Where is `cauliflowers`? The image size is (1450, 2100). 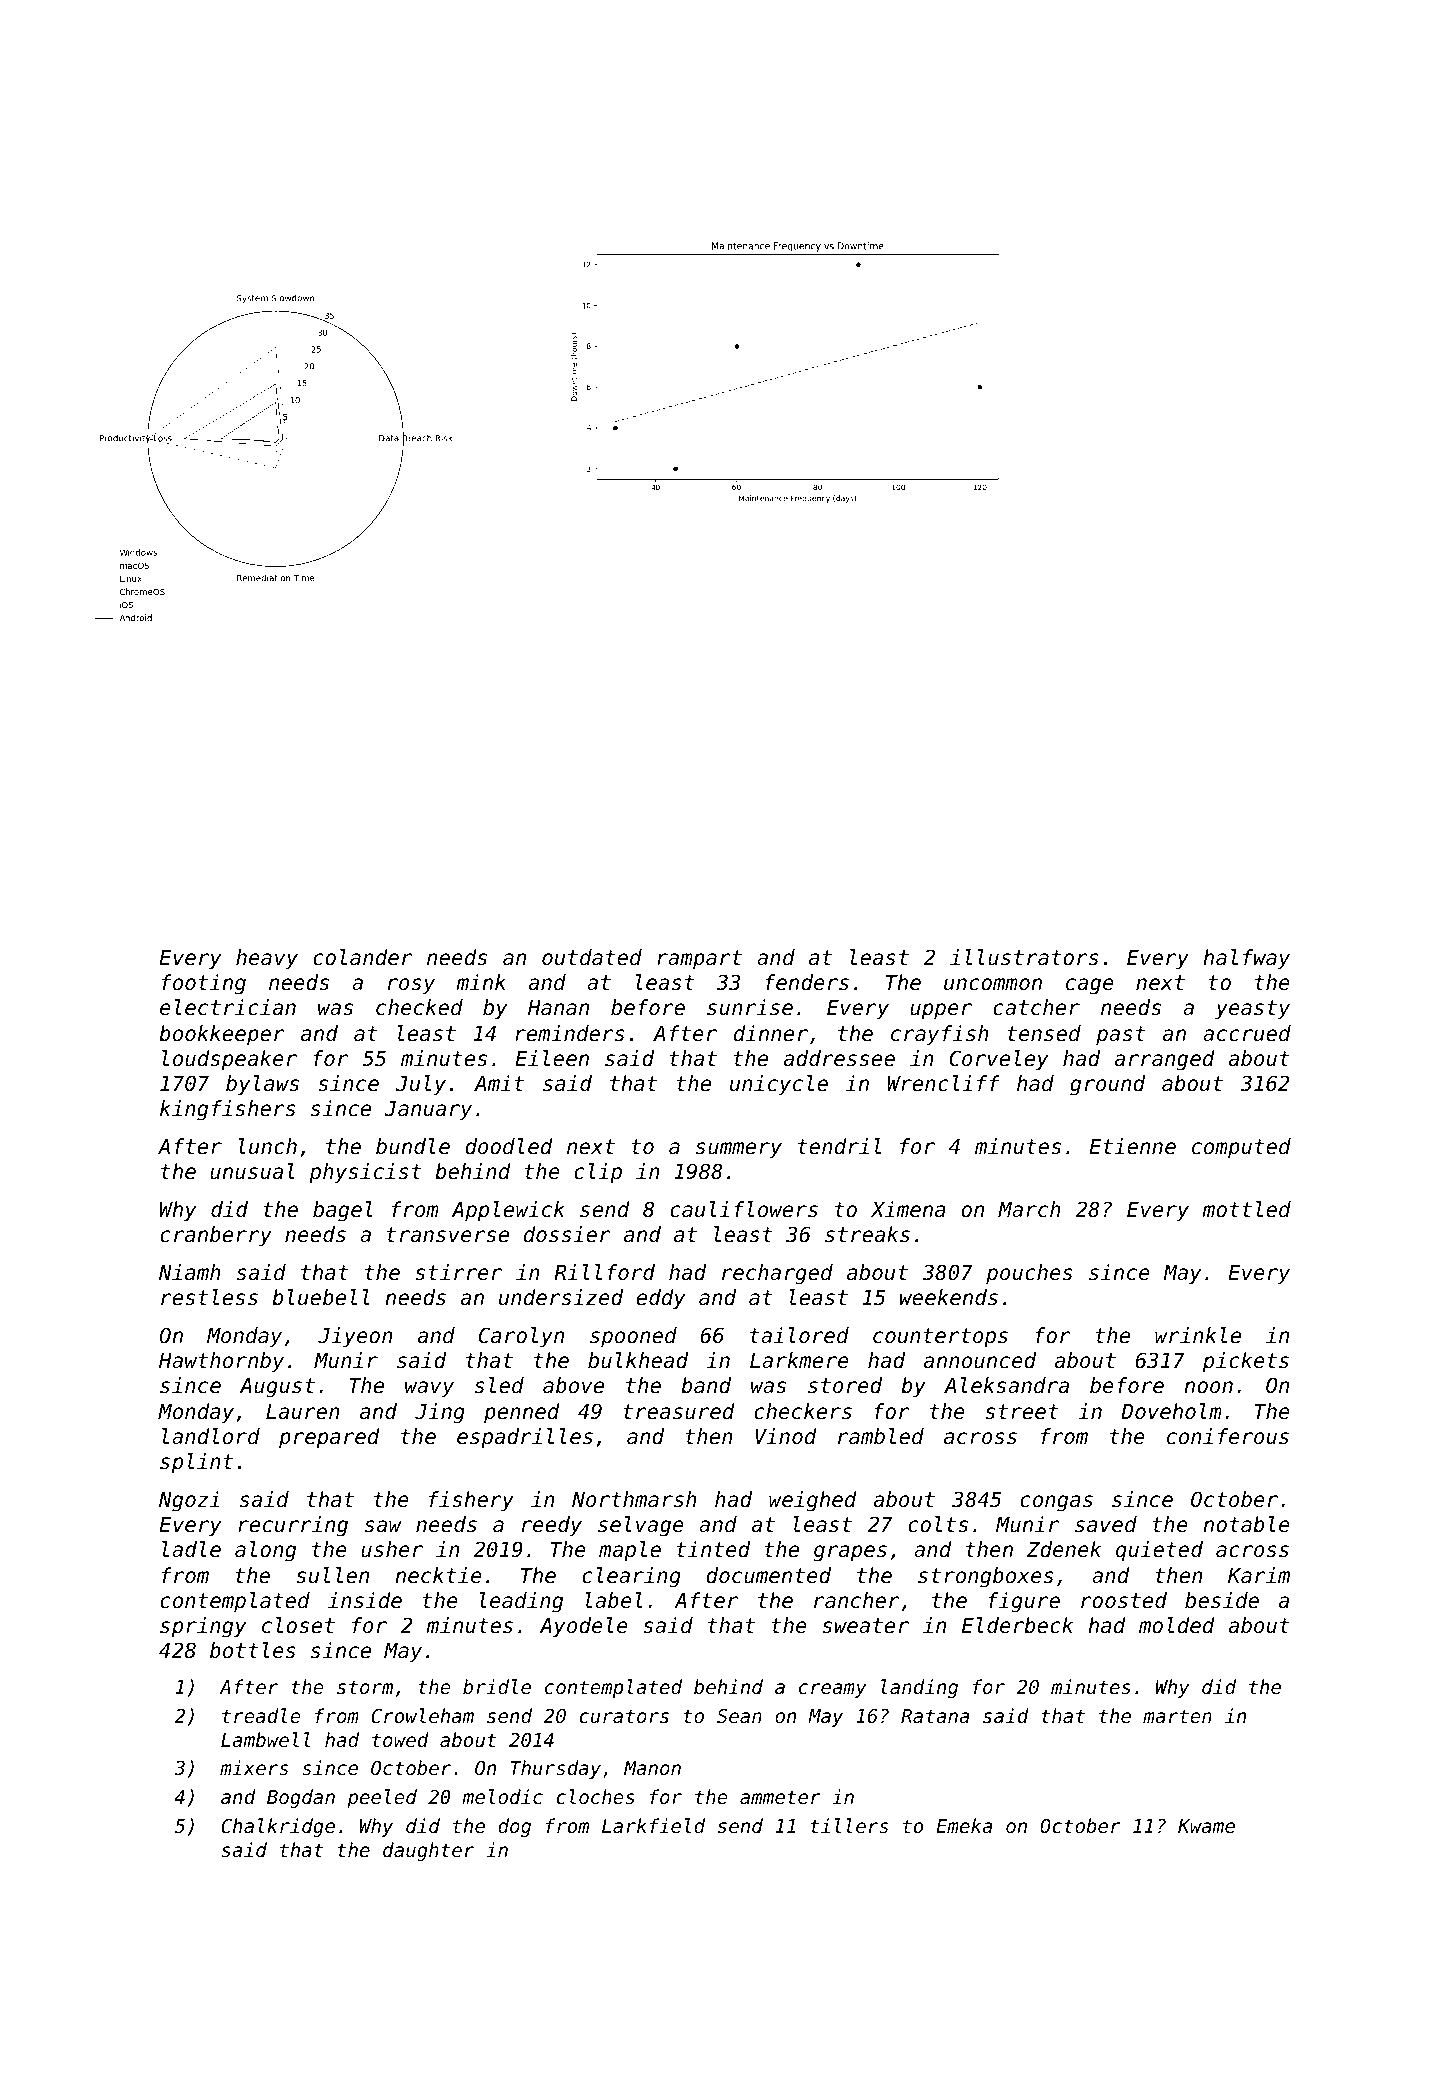
cauliflowers is located at coordinates (744, 1209).
